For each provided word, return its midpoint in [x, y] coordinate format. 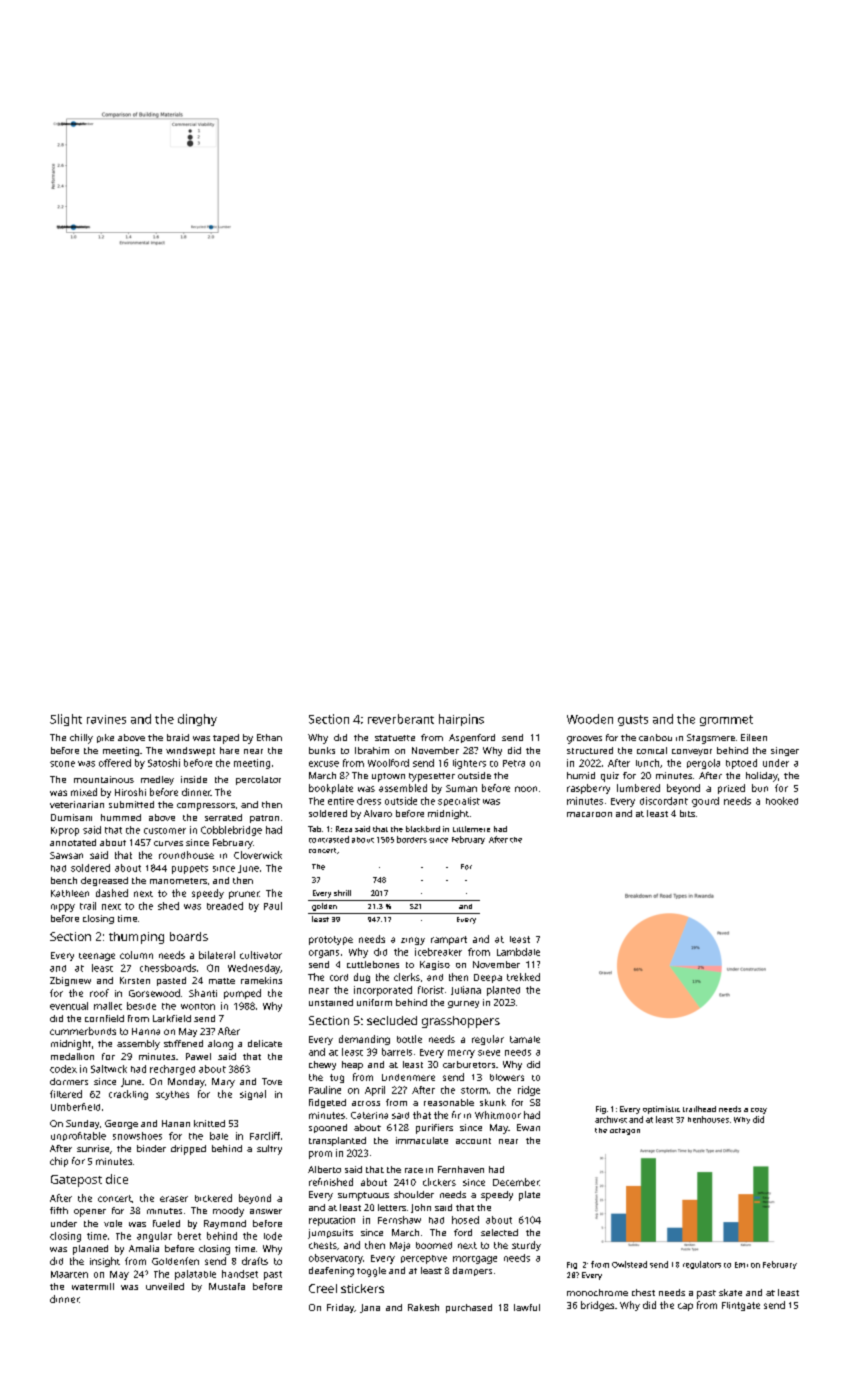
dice [117, 1179]
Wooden [590, 719]
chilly [81, 739]
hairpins [461, 720]
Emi [741, 1265]
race [414, 1170]
